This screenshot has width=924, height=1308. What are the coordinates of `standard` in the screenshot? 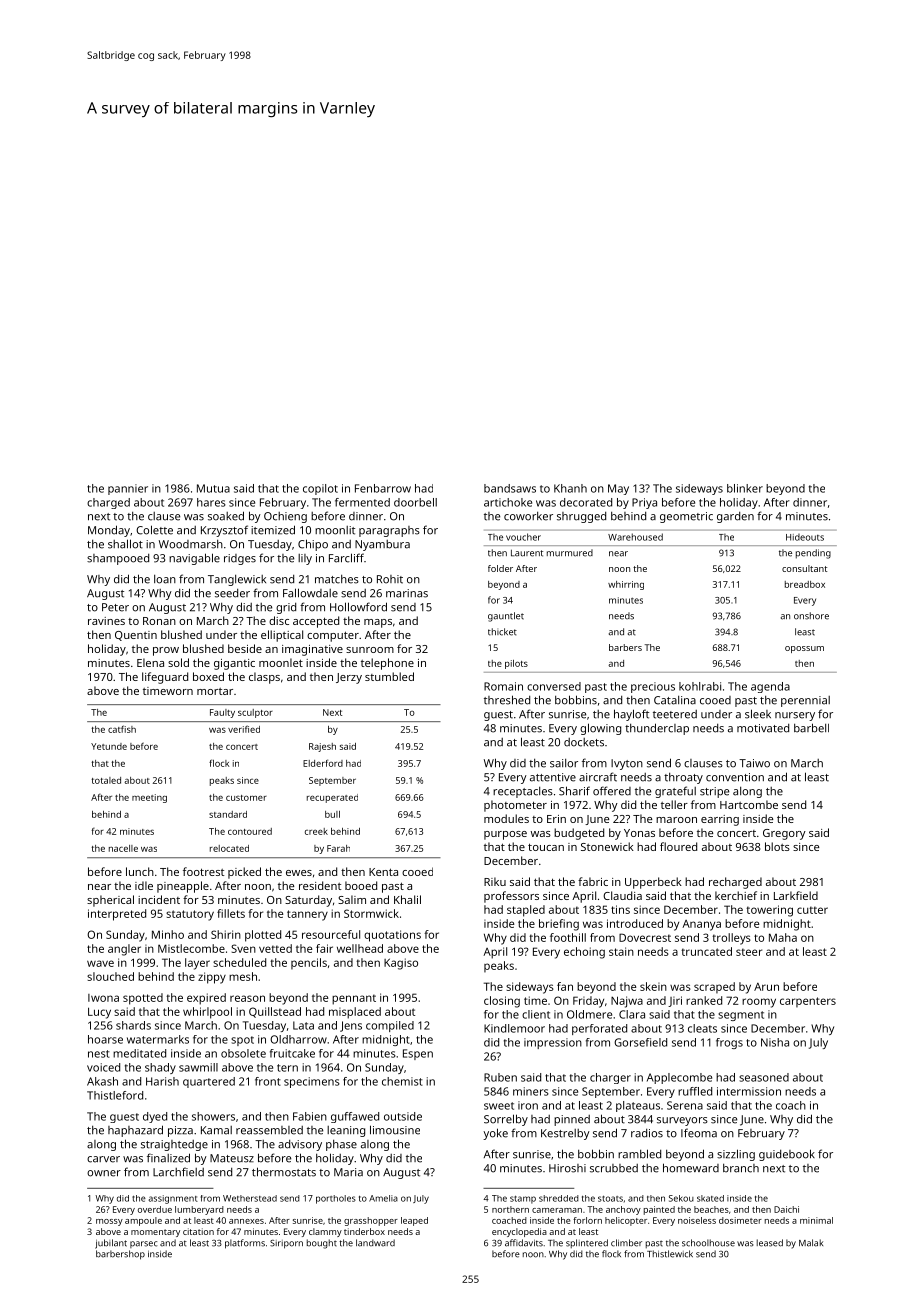 It's located at (228, 814).
